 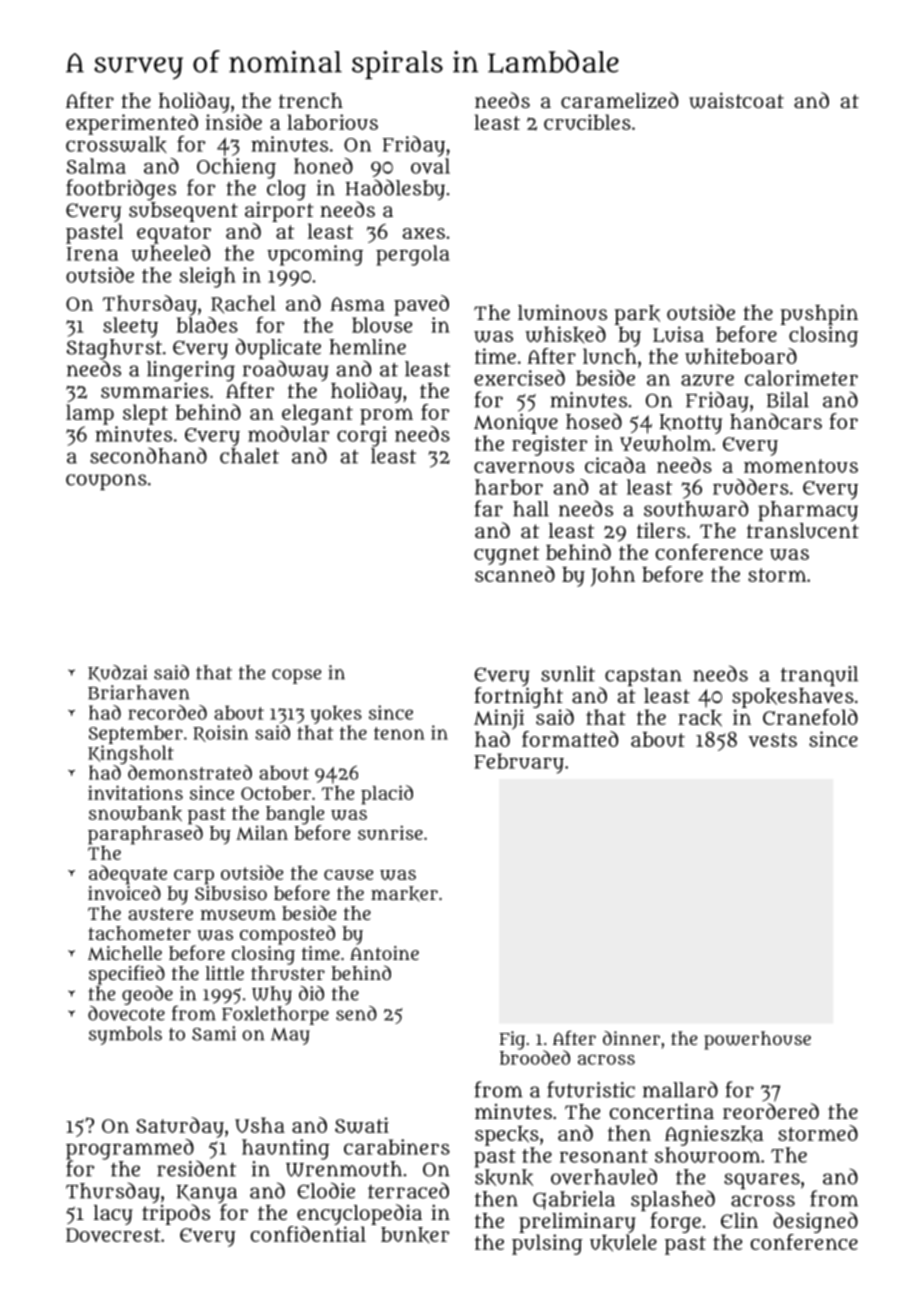 I want to click on Dovecrest, so click(x=113, y=1235).
